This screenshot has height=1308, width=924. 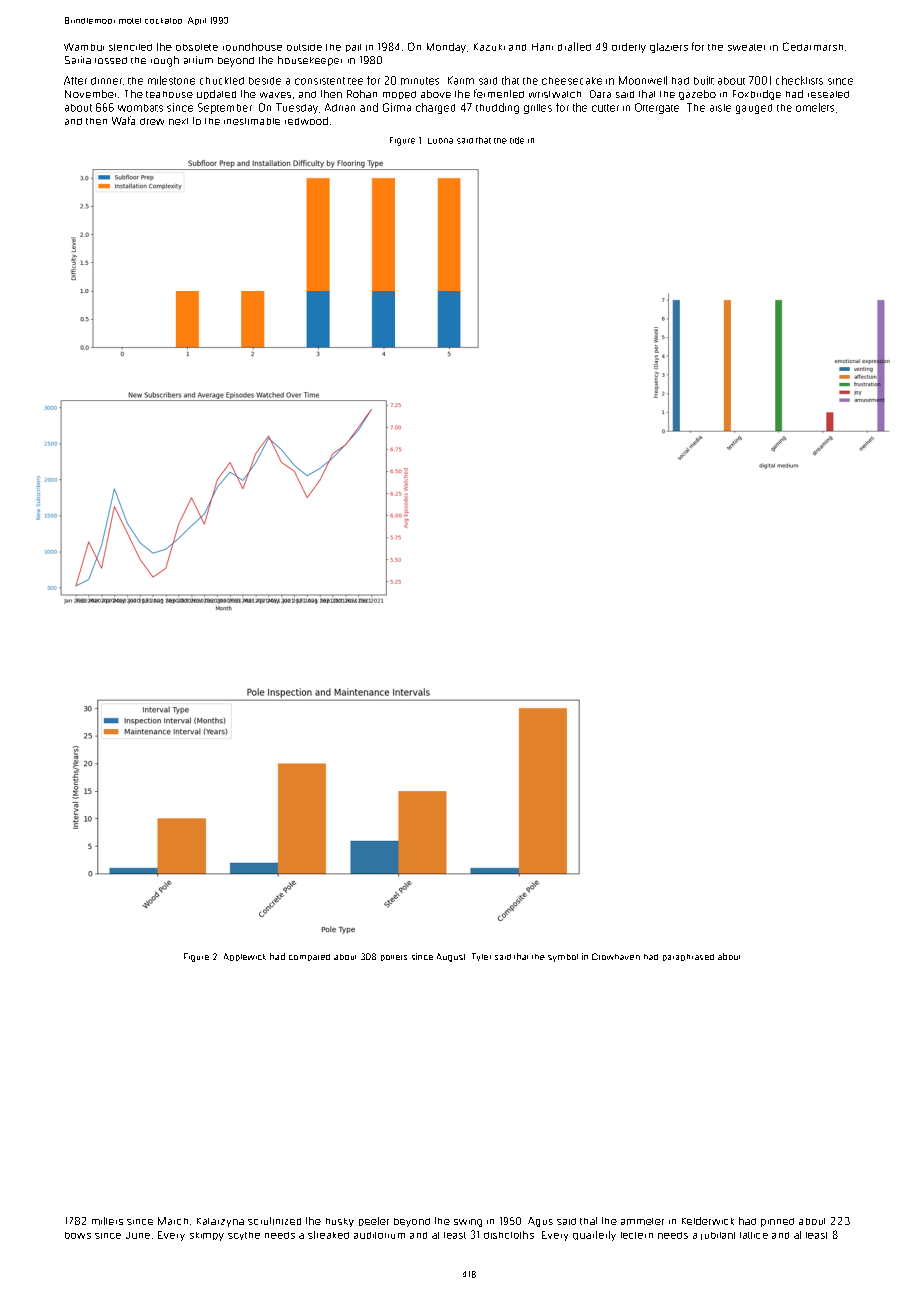 What do you see at coordinates (245, 957) in the screenshot?
I see `Applewick` at bounding box center [245, 957].
